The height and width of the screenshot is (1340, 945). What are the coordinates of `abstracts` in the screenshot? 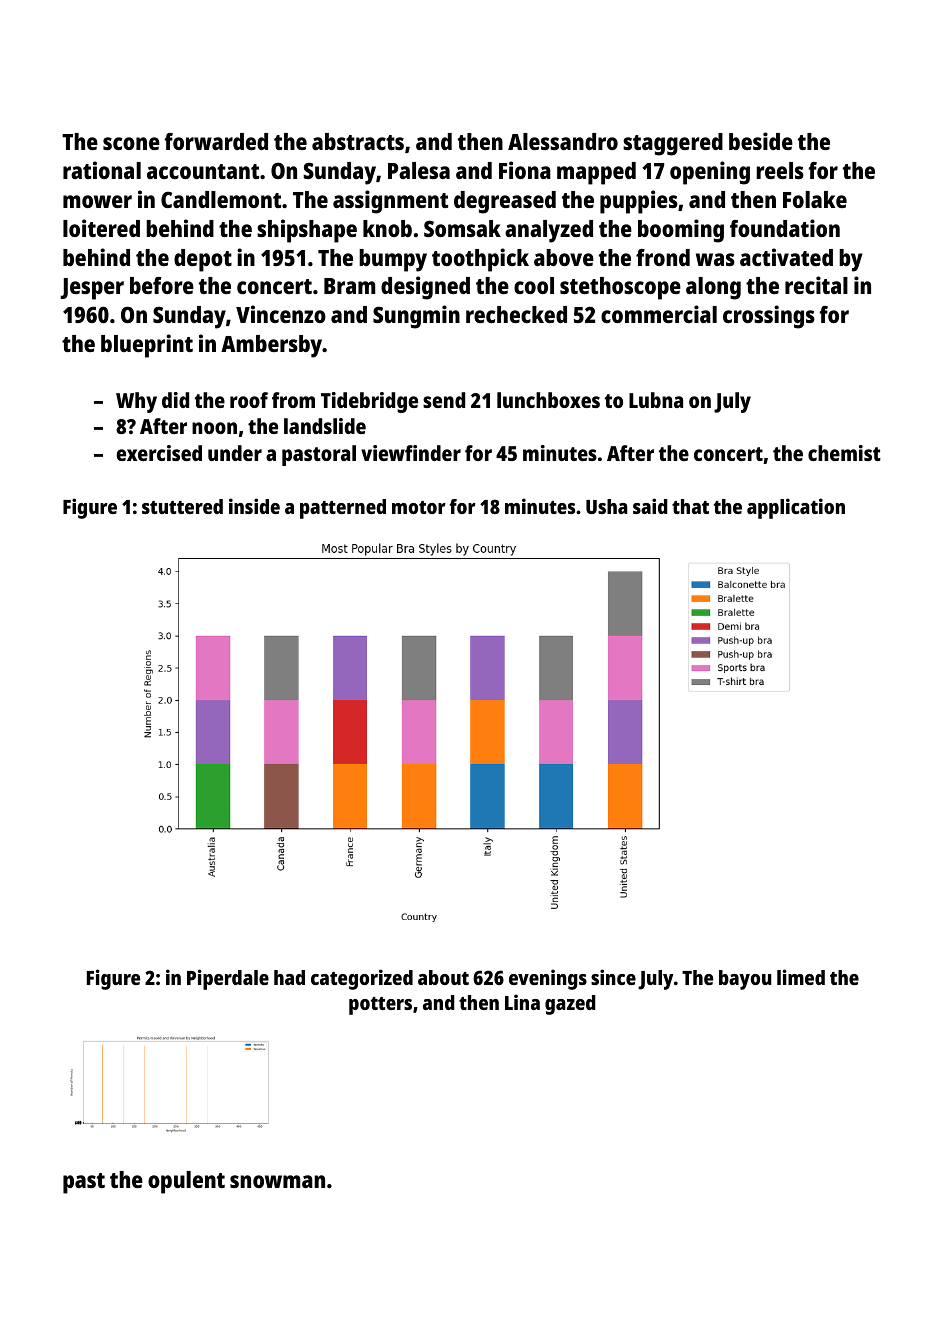 It's located at (358, 141).
